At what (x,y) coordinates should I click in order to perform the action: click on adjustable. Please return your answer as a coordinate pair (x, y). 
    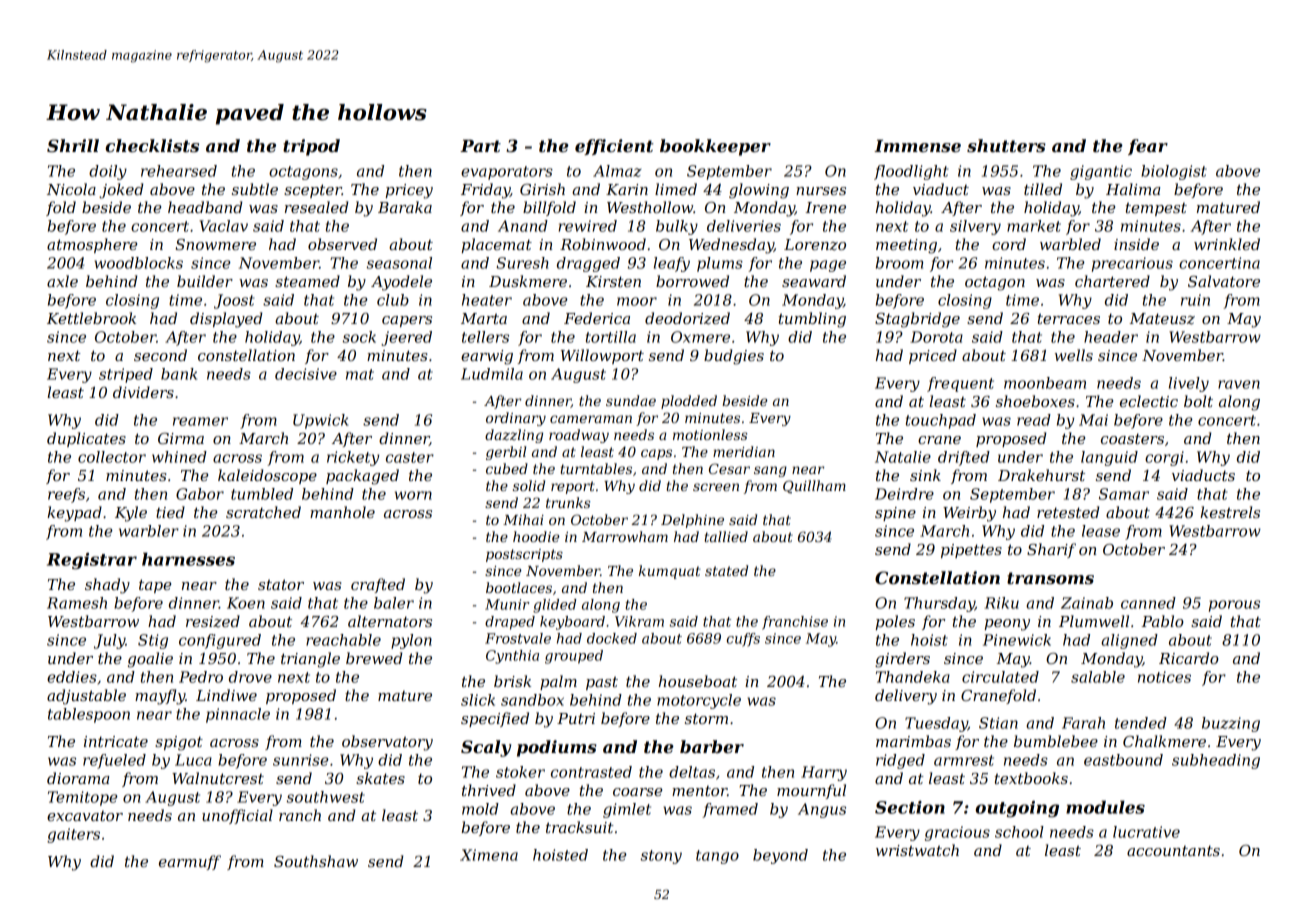
    Looking at the image, I should click on (86, 697).
